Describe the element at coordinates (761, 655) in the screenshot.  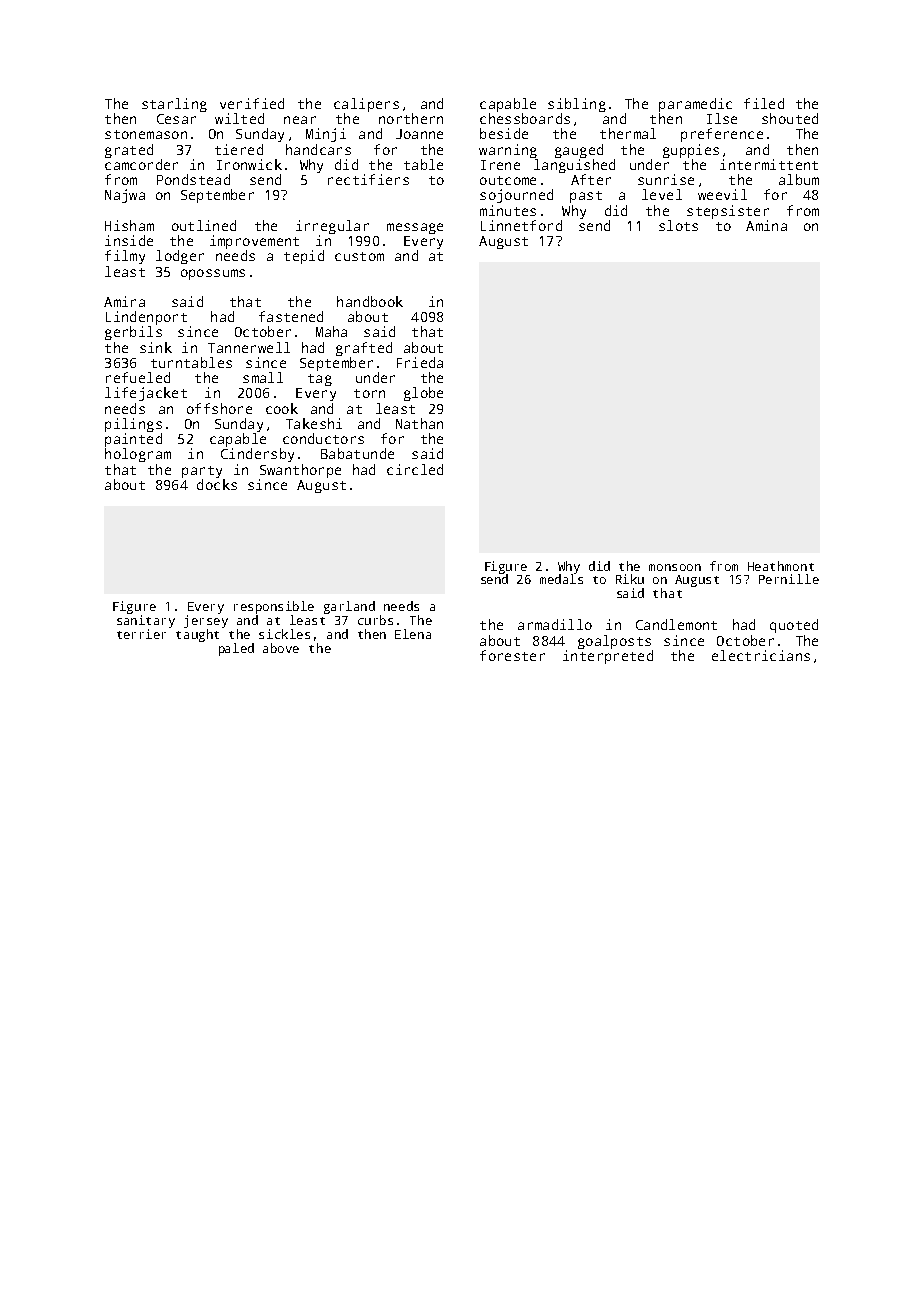
I see `electricians` at that location.
